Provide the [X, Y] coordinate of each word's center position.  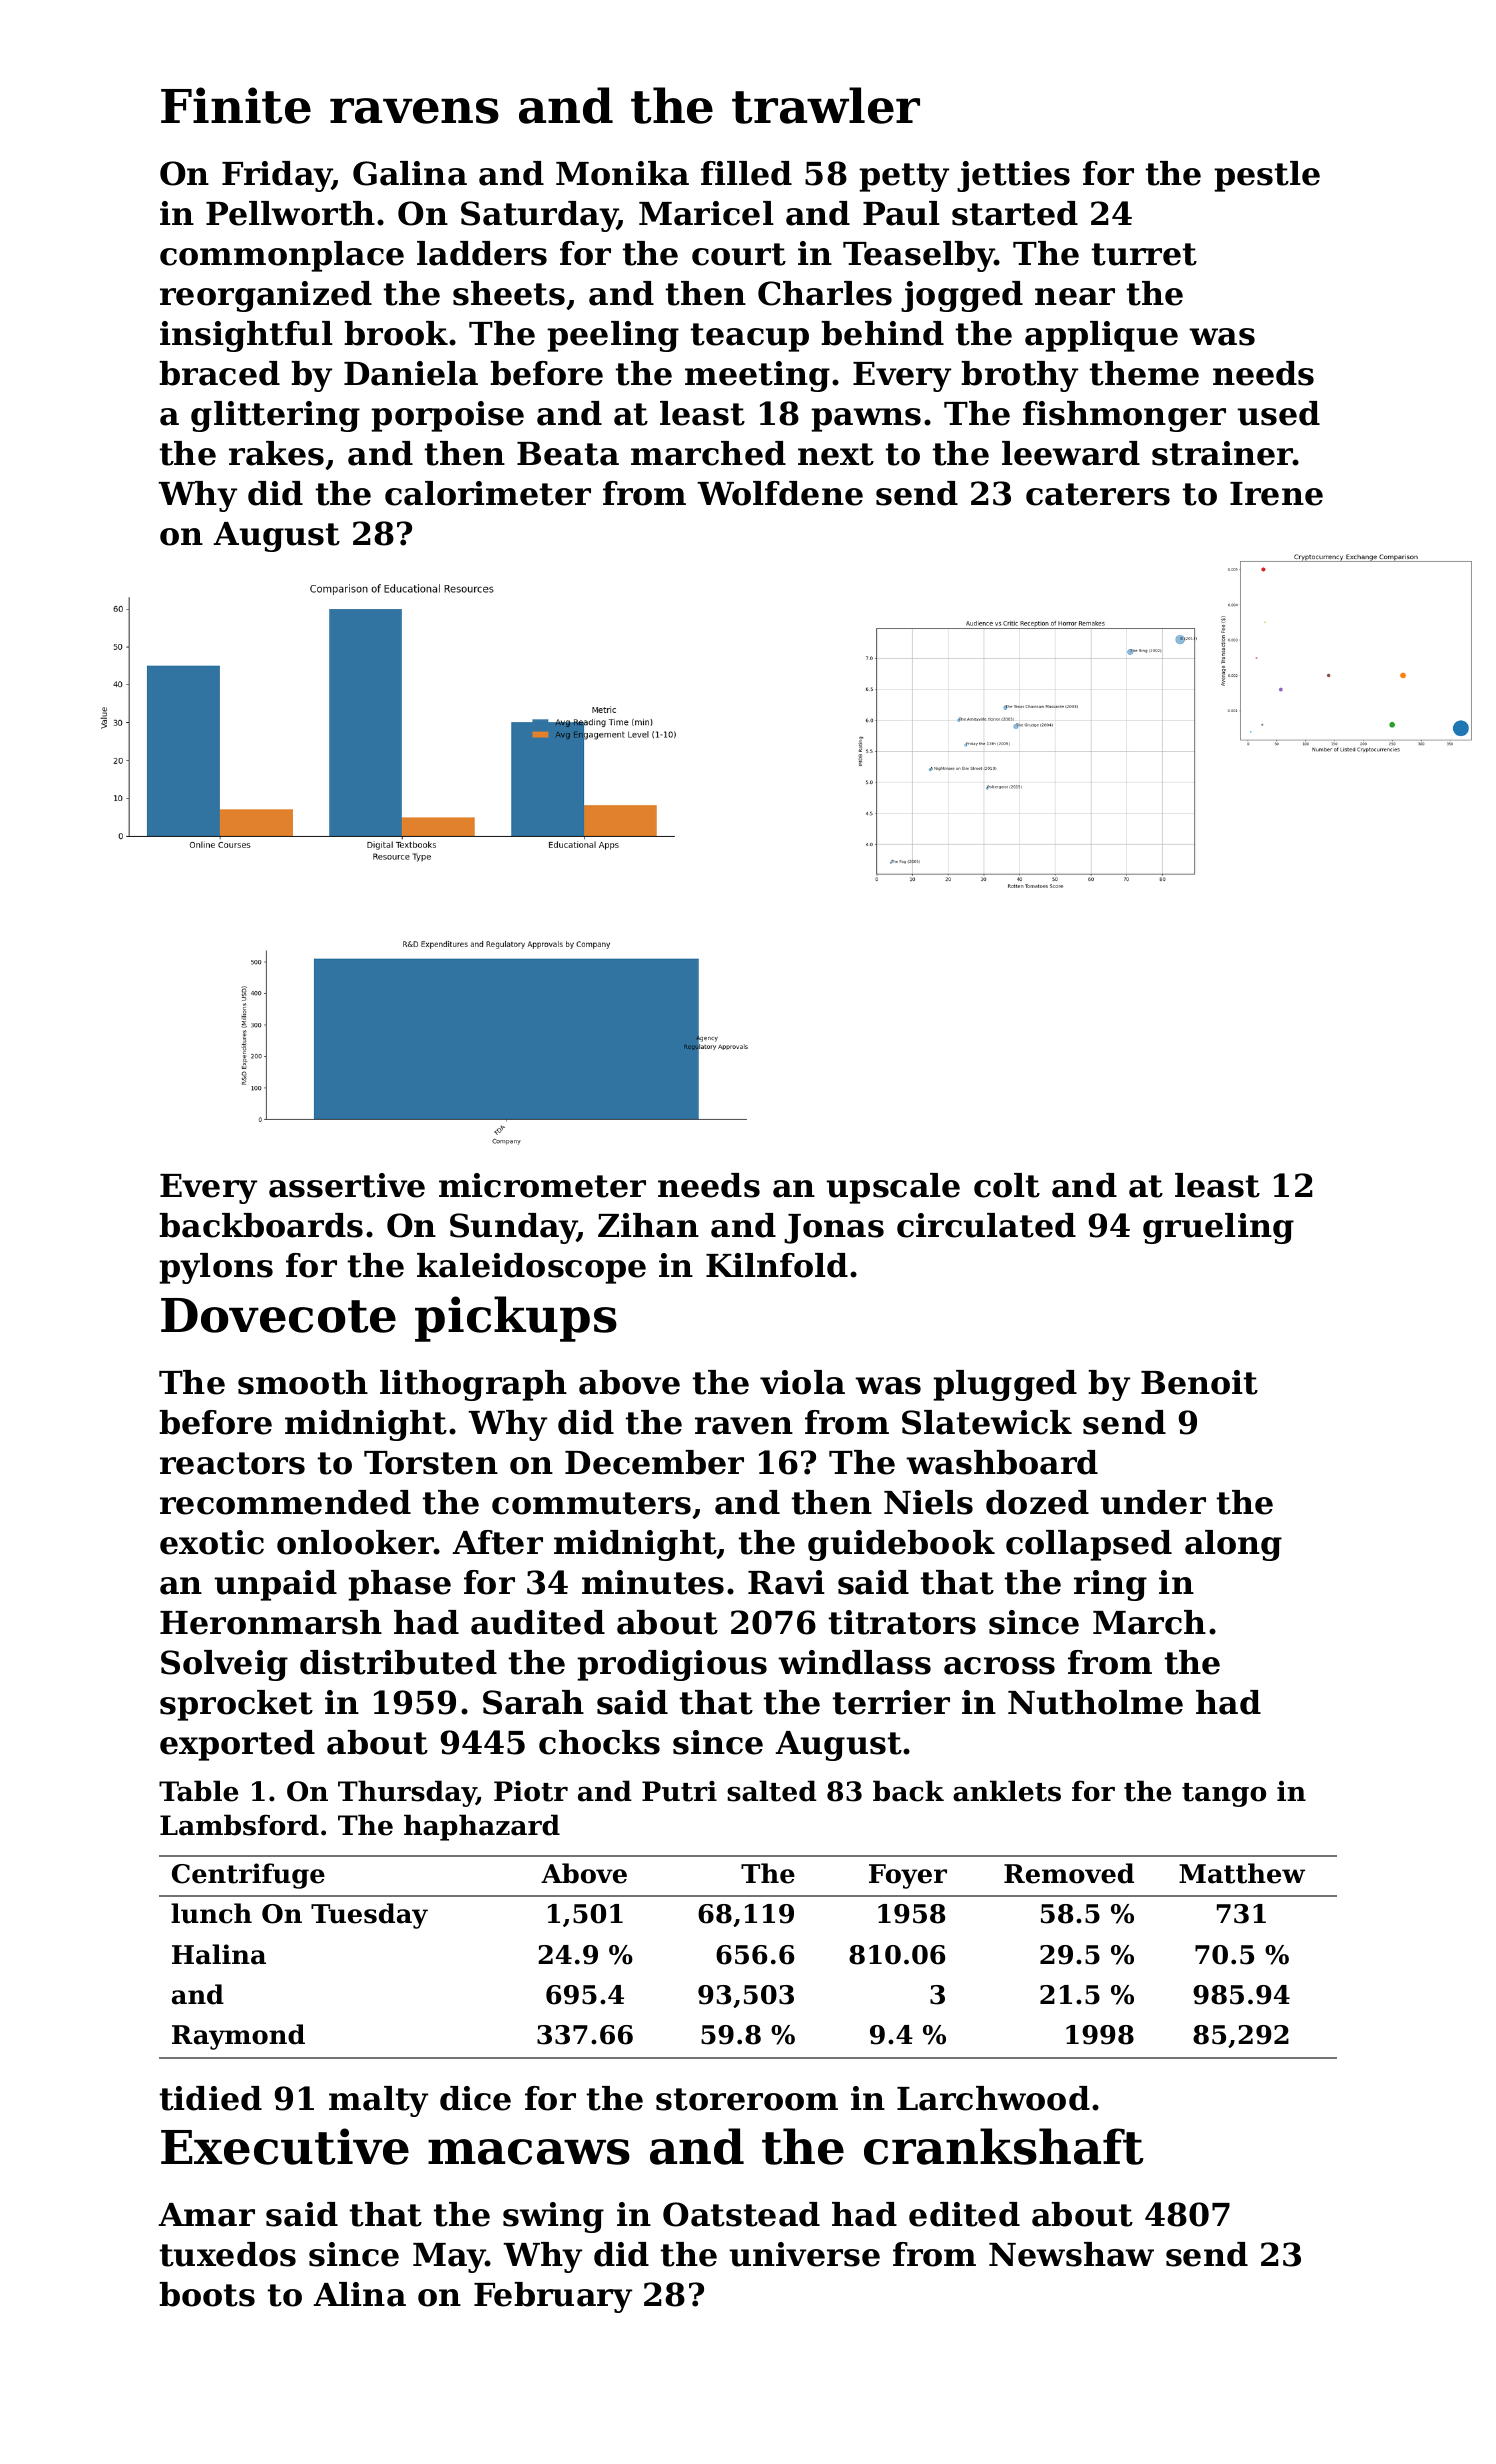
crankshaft [1004, 2146]
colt [1007, 1185]
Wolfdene [780, 493]
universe [804, 2254]
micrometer [542, 1185]
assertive [347, 1185]
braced [219, 373]
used [1278, 413]
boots [207, 2294]
